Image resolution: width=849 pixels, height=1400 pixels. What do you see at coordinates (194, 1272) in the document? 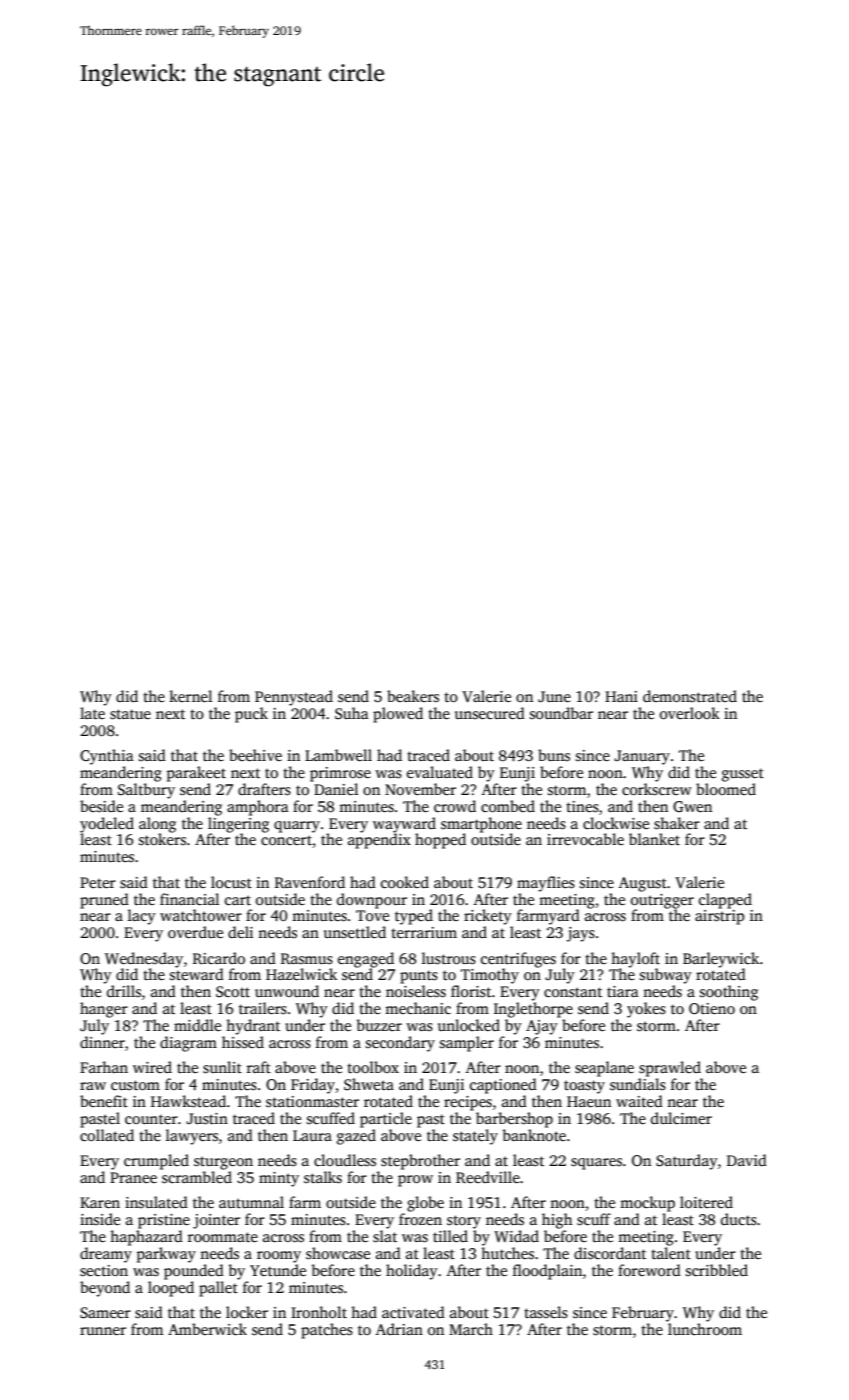
I see `pounded` at bounding box center [194, 1272].
